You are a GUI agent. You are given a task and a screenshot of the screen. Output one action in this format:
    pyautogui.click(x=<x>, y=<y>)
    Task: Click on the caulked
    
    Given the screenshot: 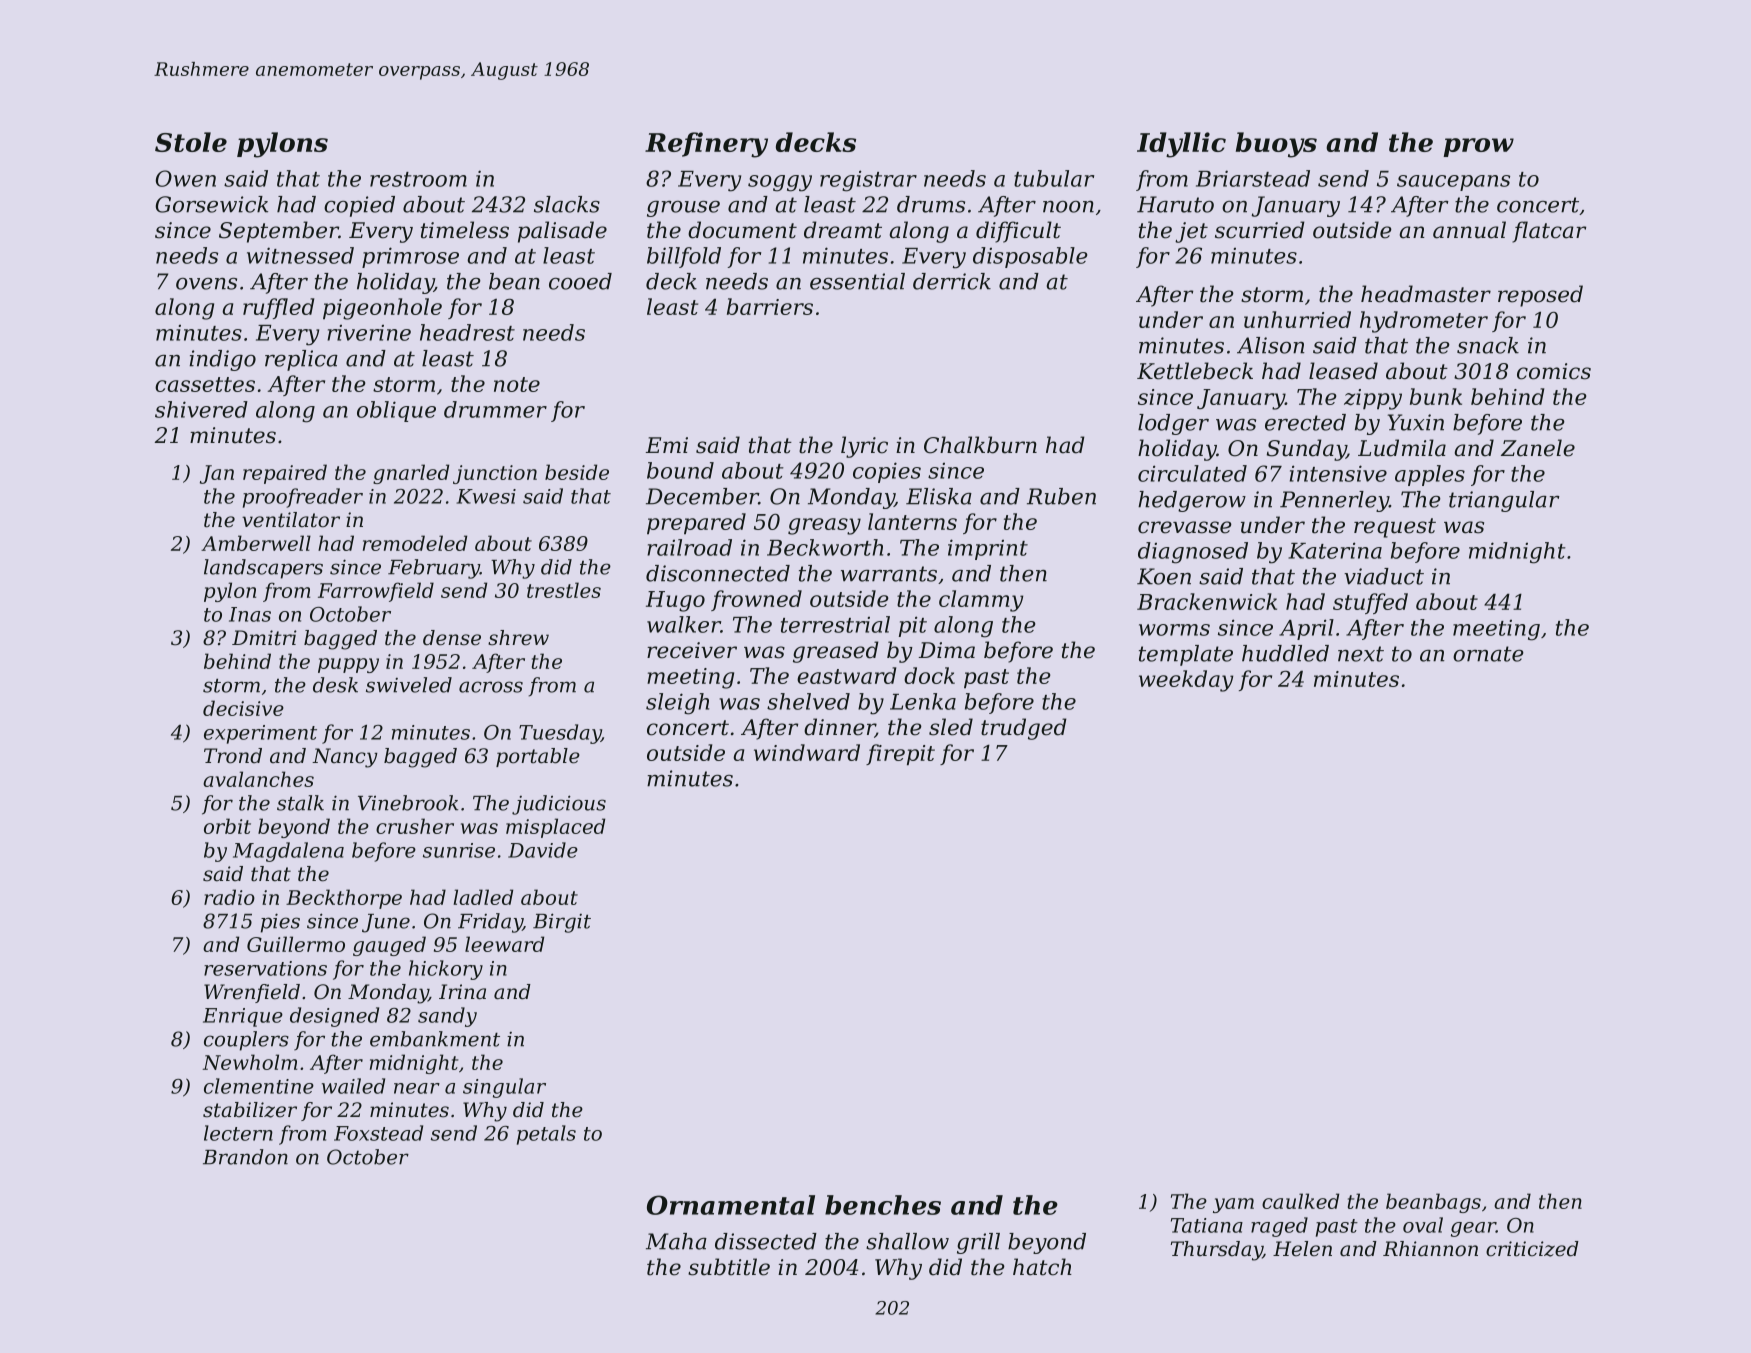 What is the action you would take?
    pyautogui.click(x=1300, y=1201)
